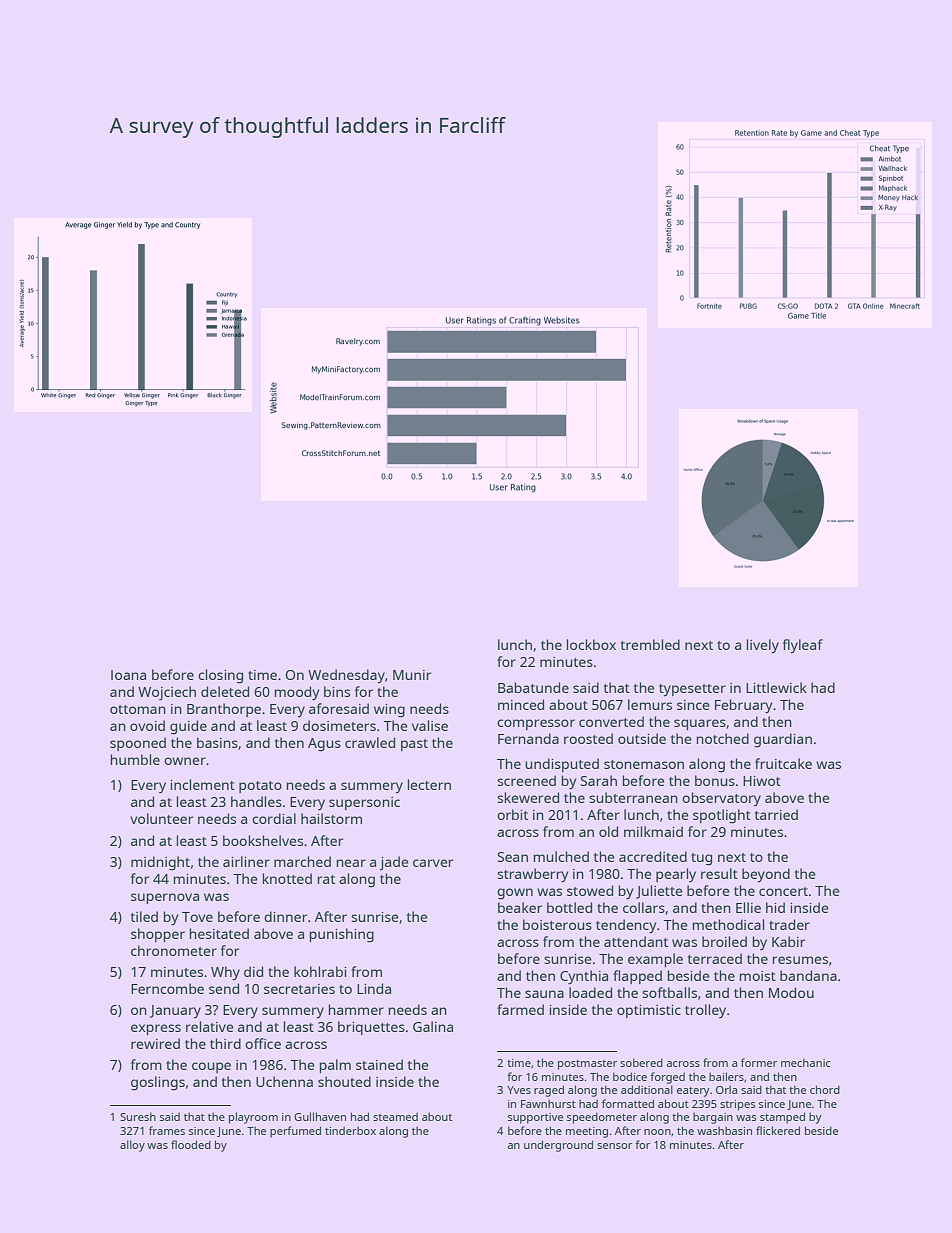 This document has width=952, height=1233. Describe the element at coordinates (167, 988) in the document. I see `Ferncombe` at that location.
